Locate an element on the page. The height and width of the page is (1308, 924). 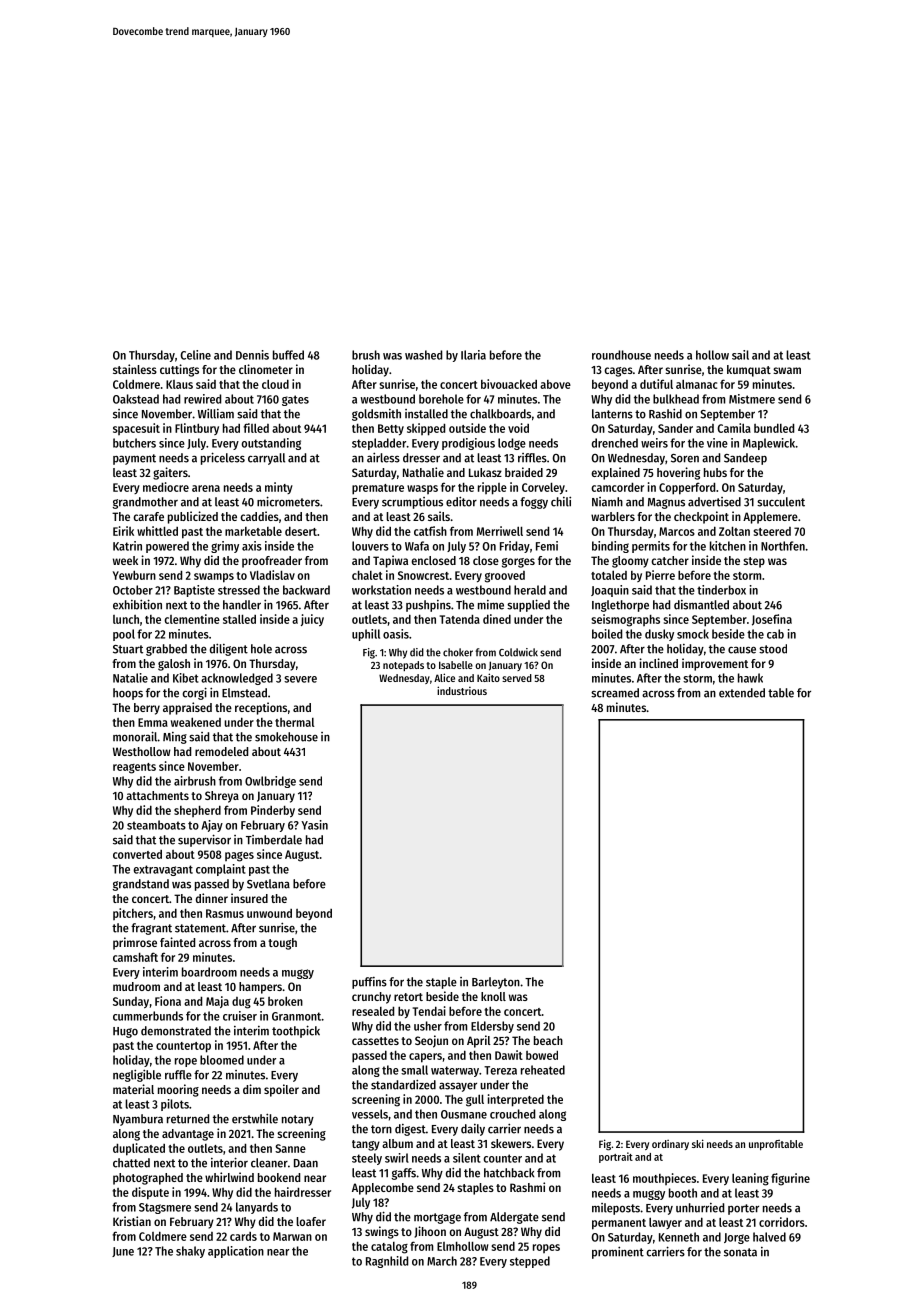
Ilaria is located at coordinates (473, 355).
